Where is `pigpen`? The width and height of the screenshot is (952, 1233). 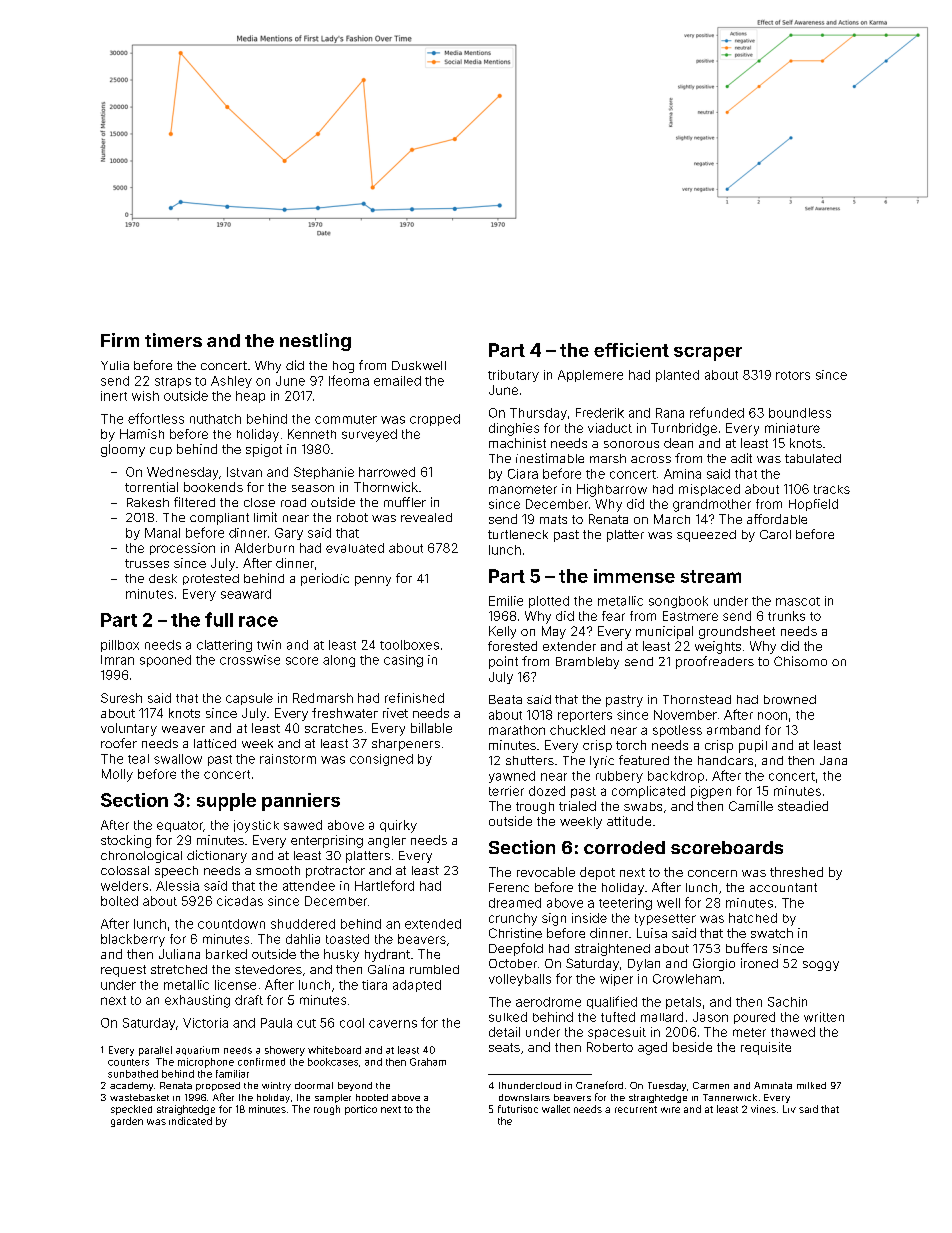 pigpen is located at coordinates (711, 792).
